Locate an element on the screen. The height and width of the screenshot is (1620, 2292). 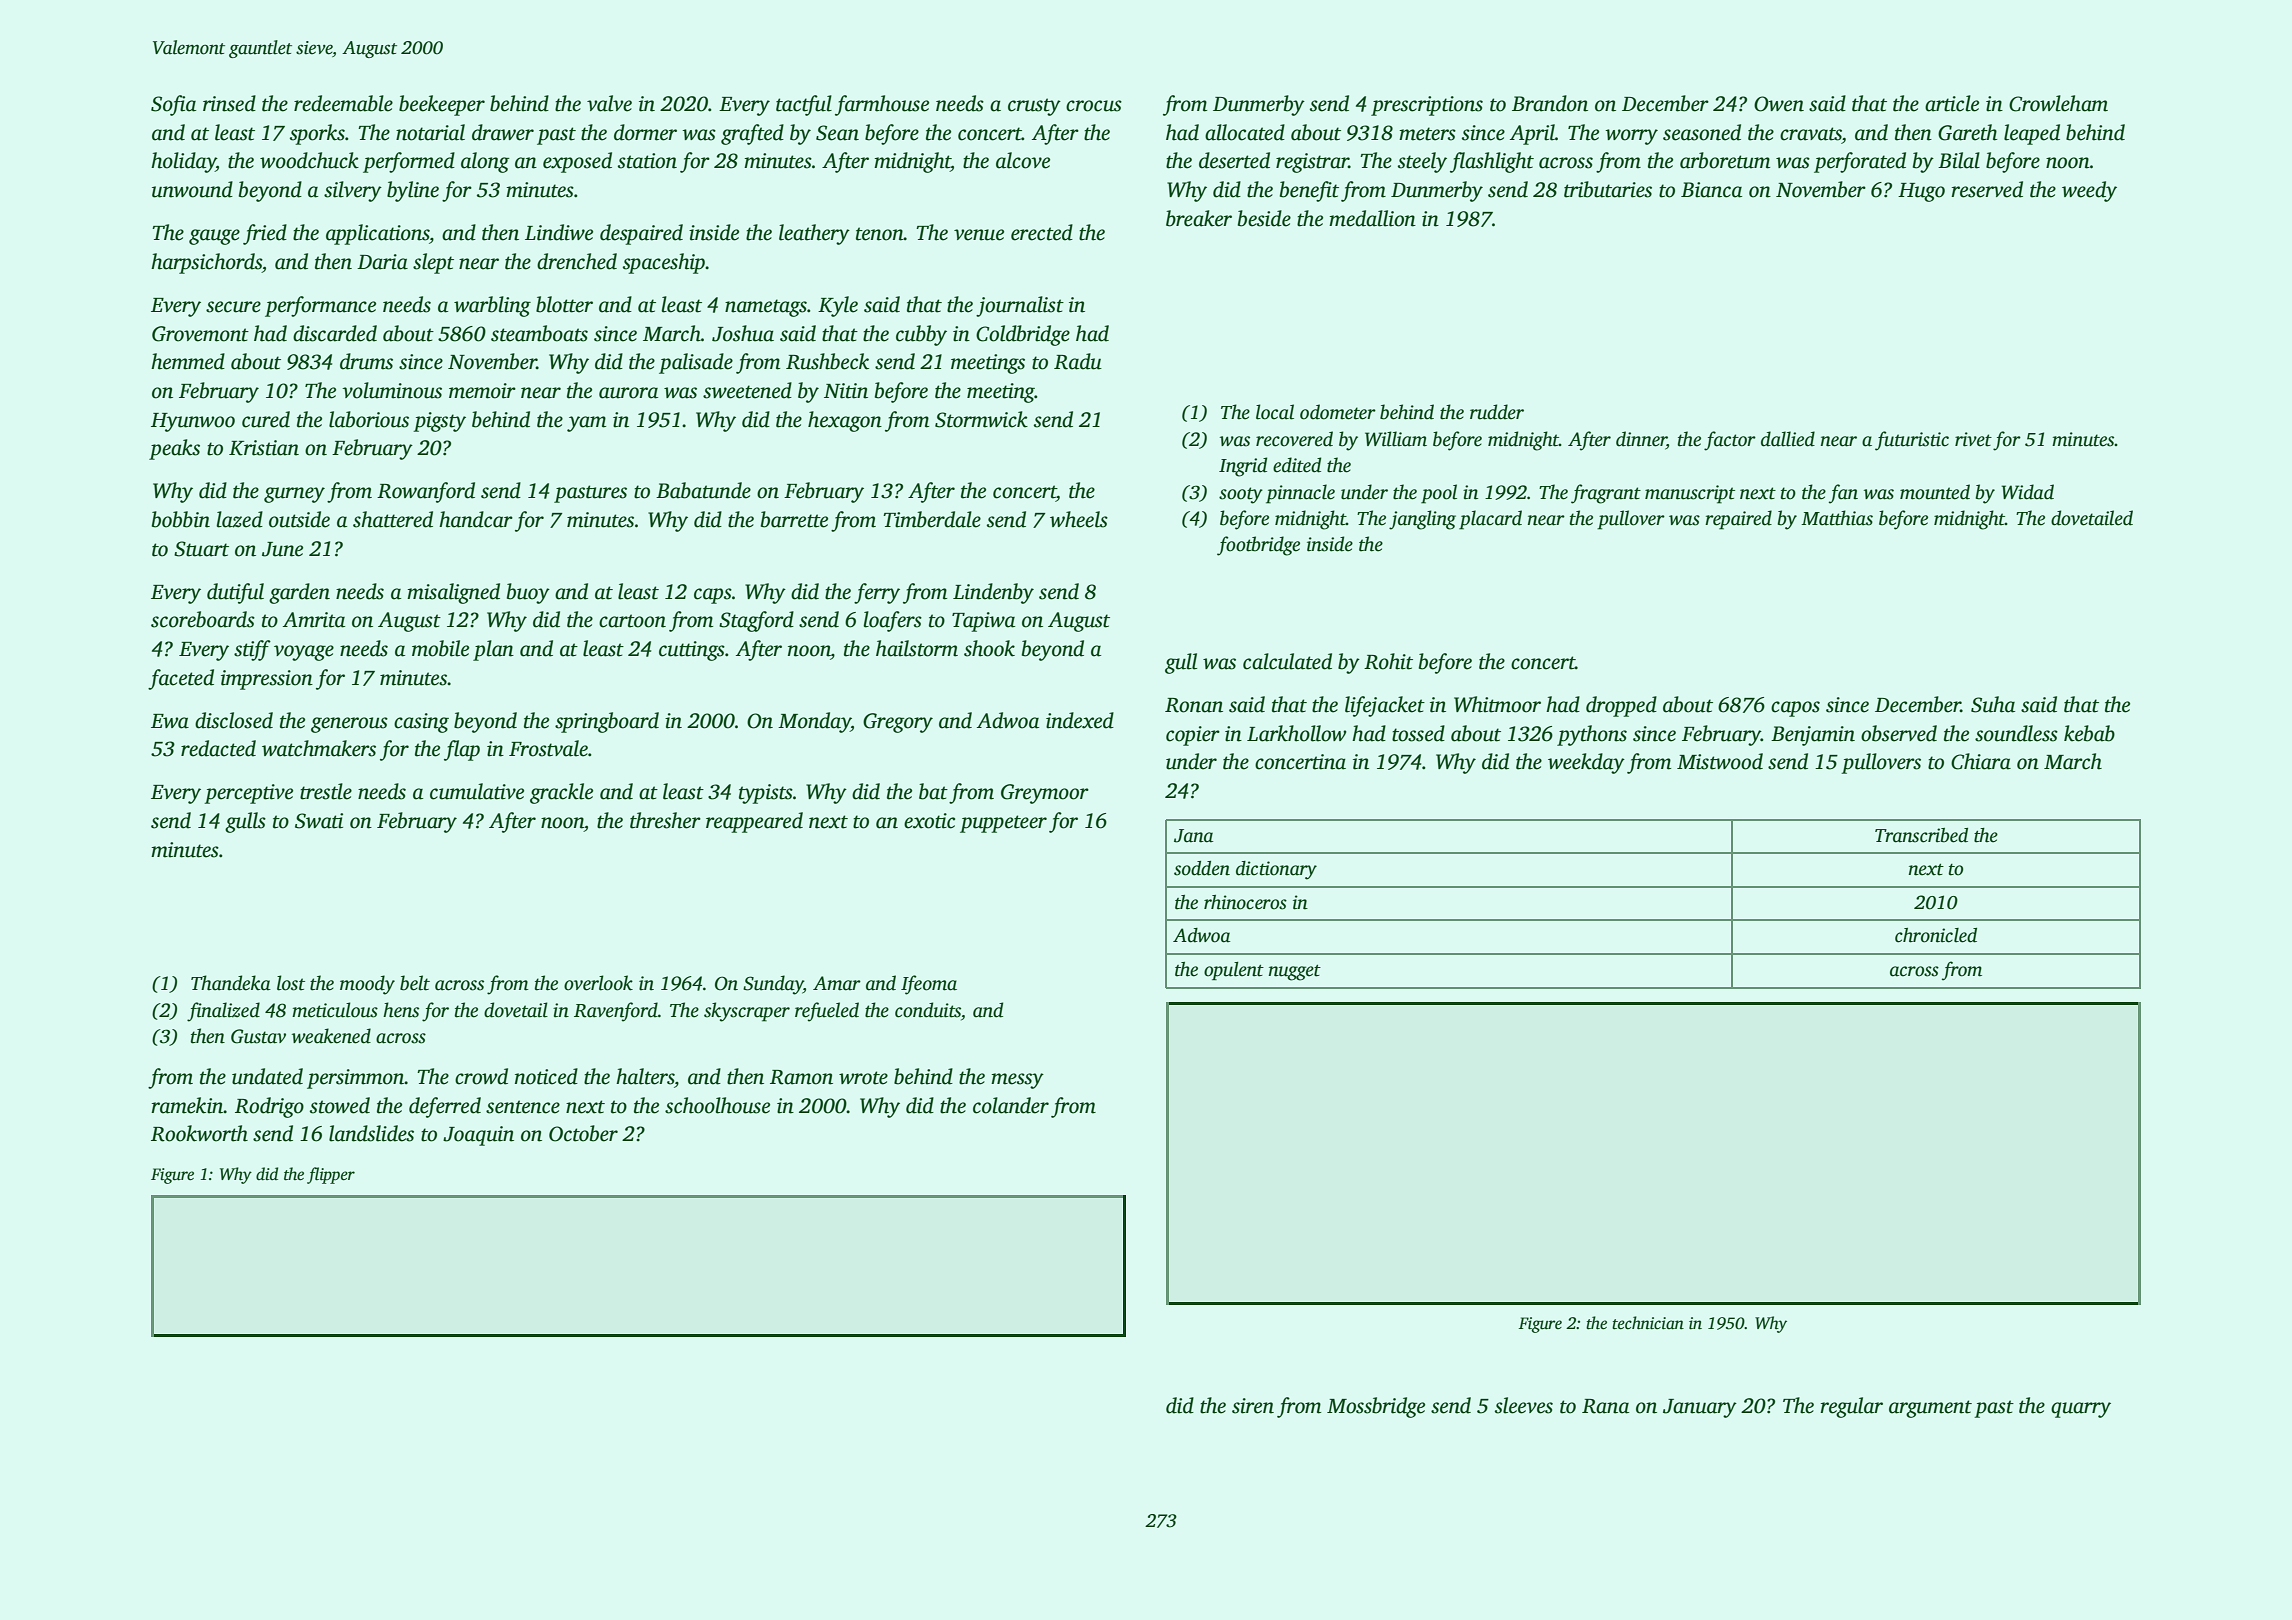
local is located at coordinates (1275, 412).
